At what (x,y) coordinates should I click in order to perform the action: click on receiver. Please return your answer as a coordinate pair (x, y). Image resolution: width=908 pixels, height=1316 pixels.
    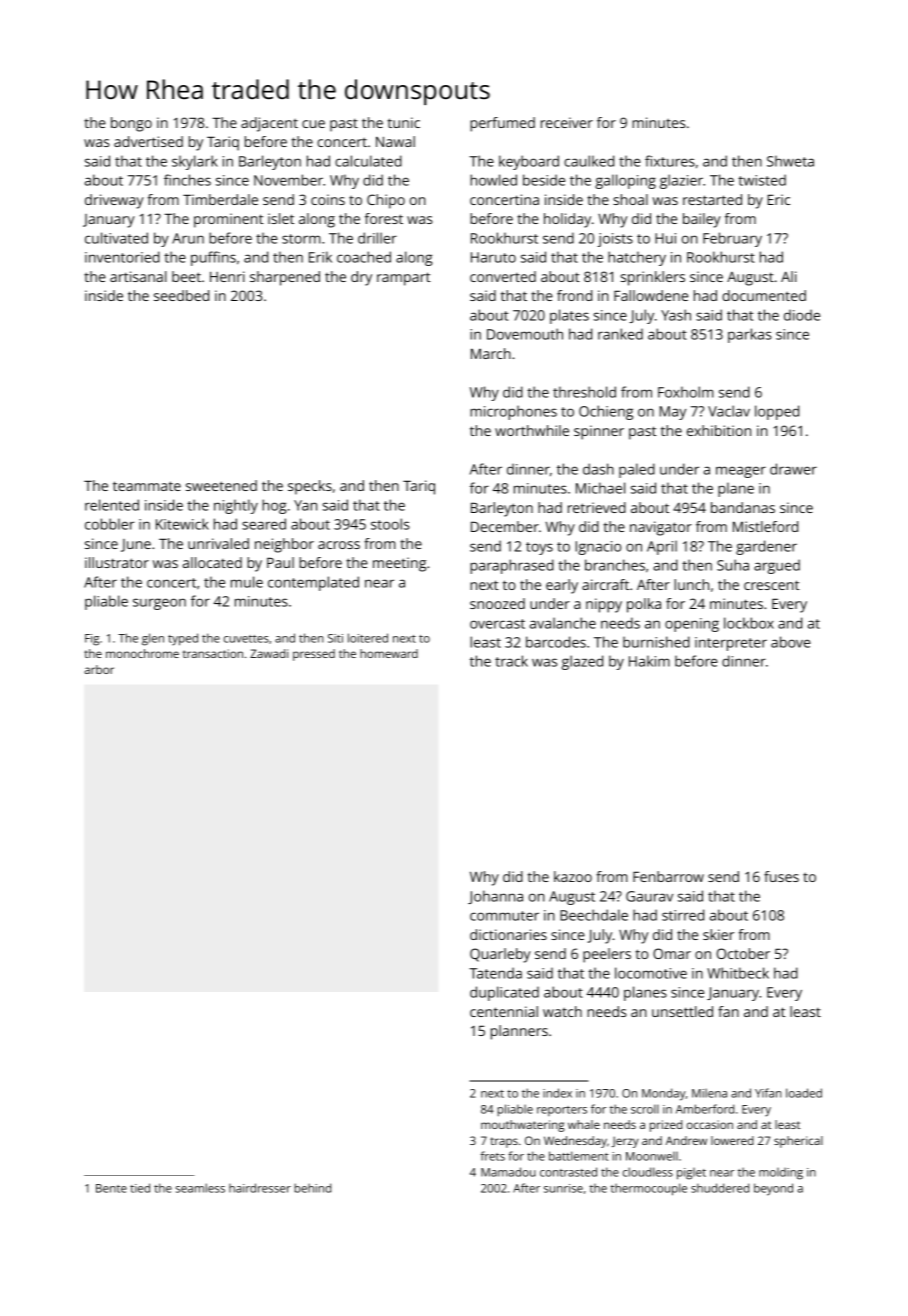
    Looking at the image, I should click on (567, 122).
